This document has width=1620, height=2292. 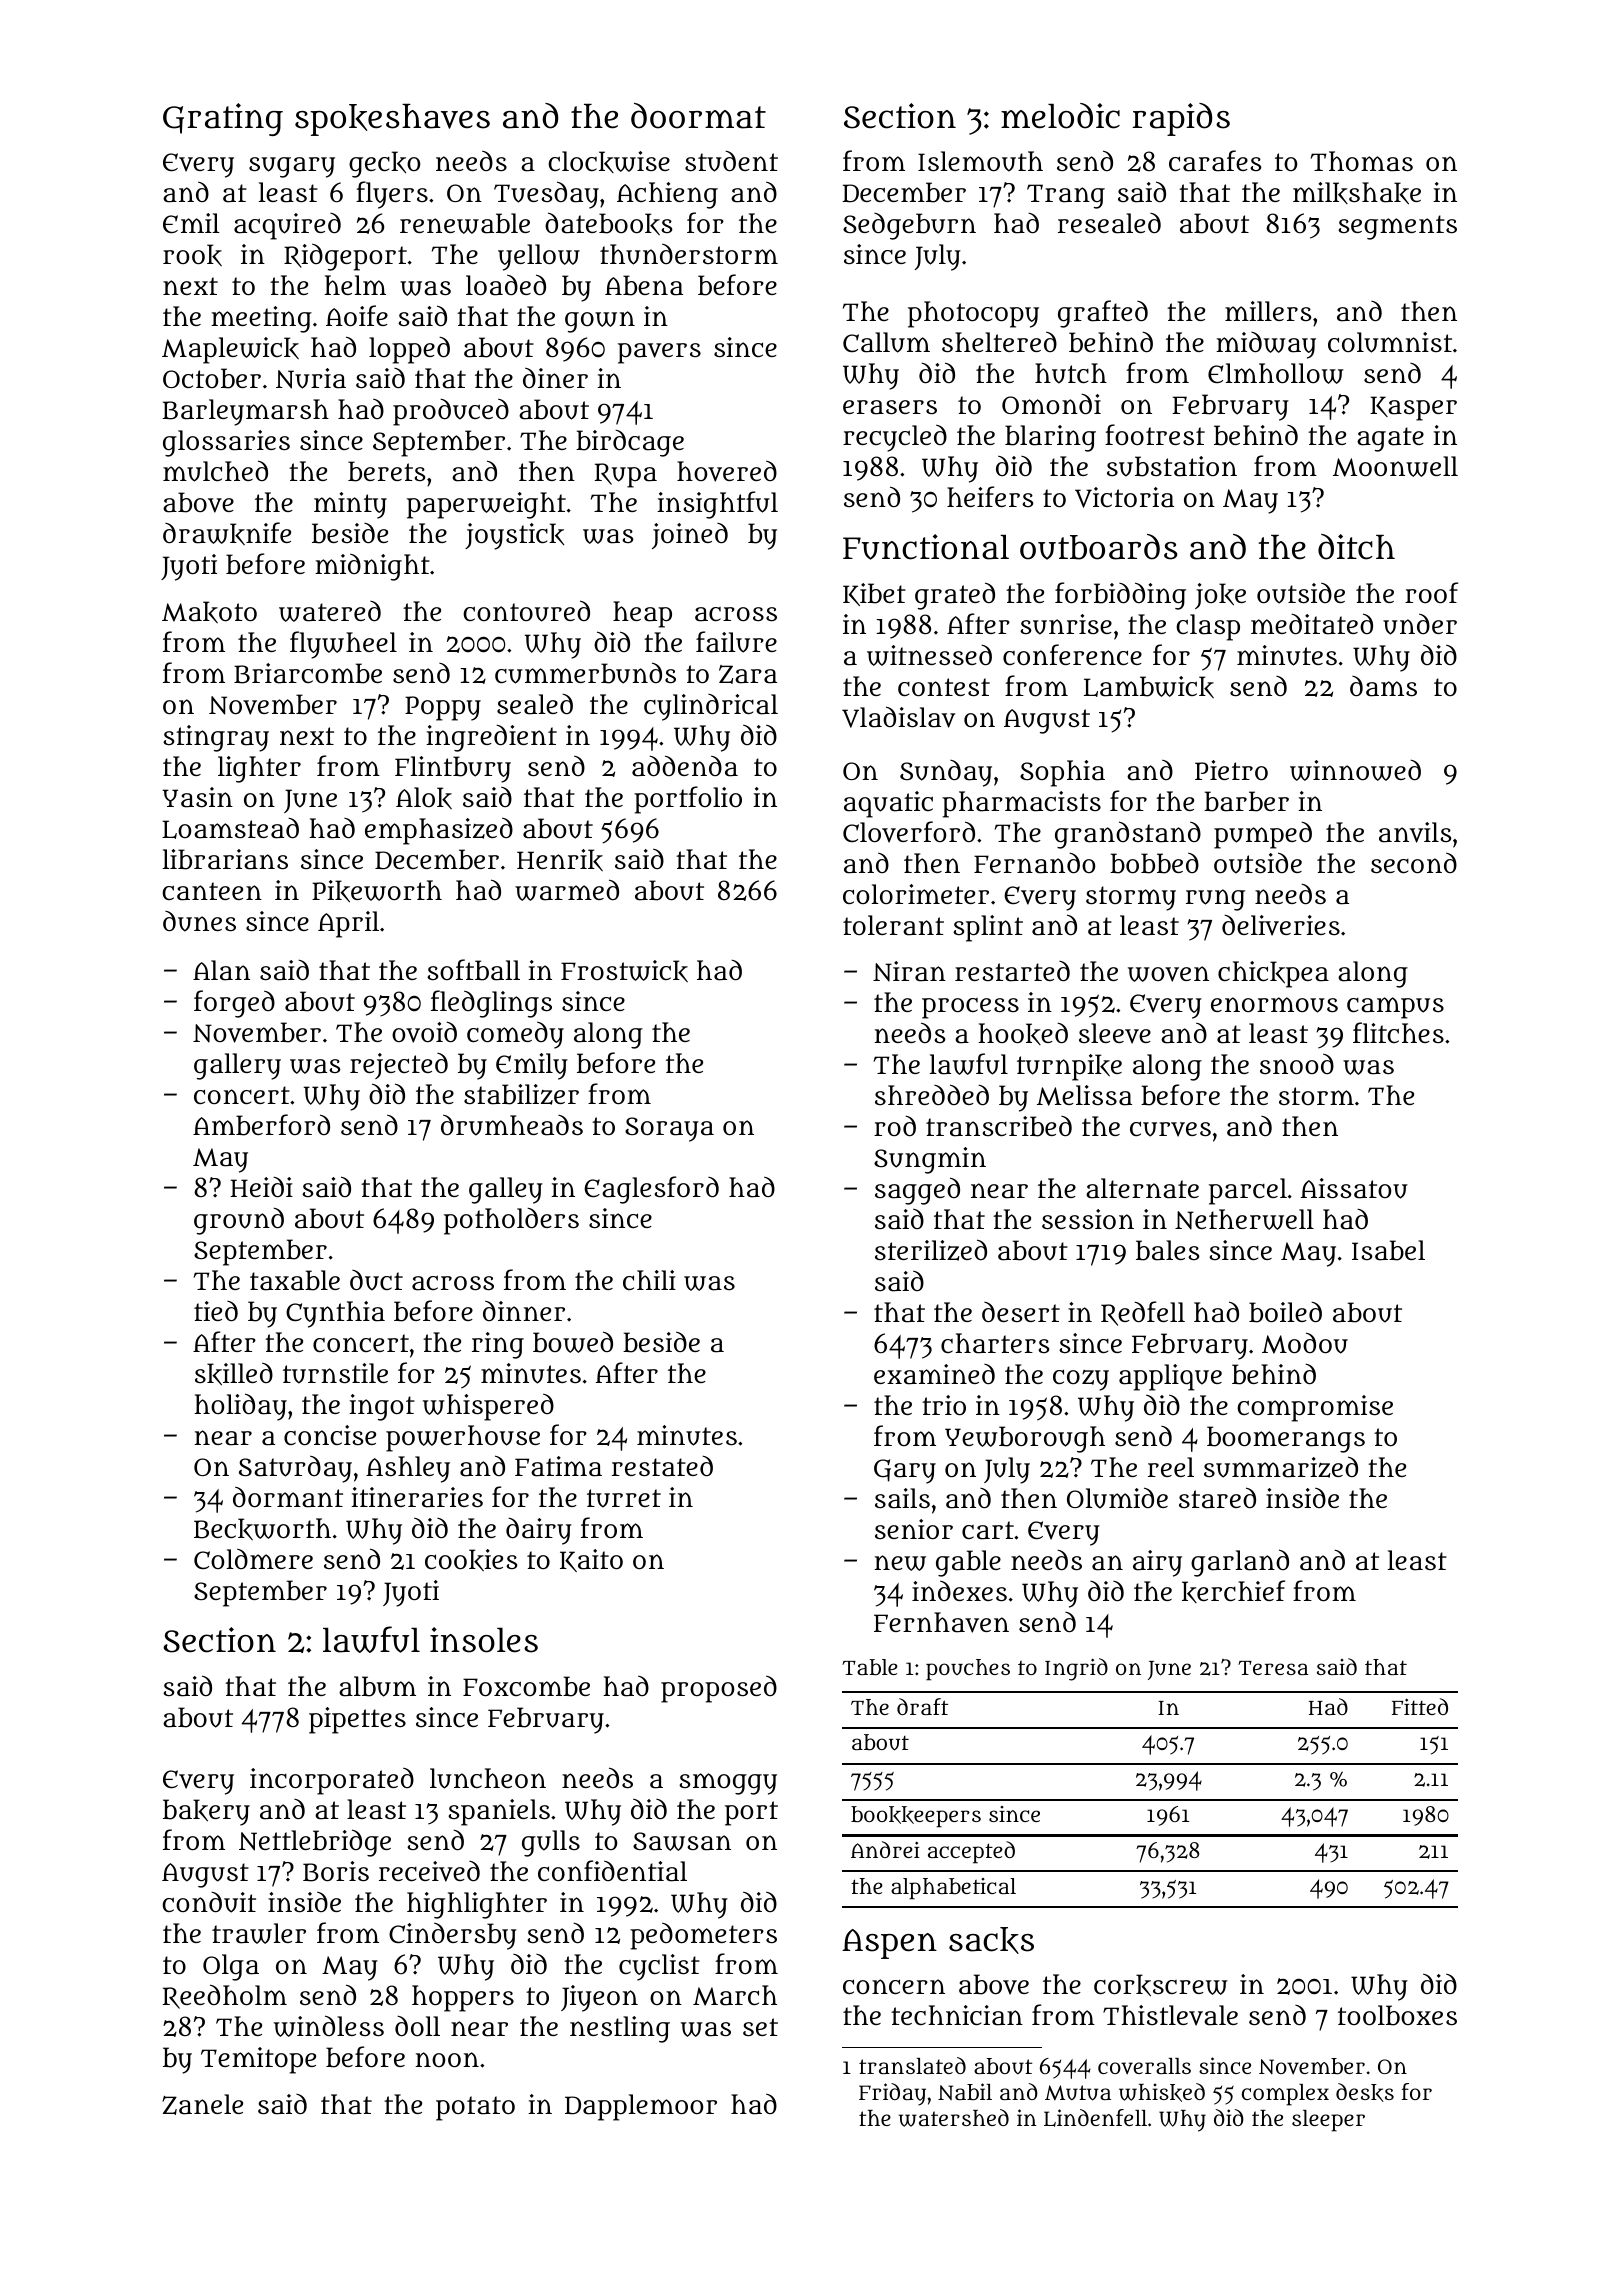 I want to click on Islemouth, so click(x=980, y=161).
